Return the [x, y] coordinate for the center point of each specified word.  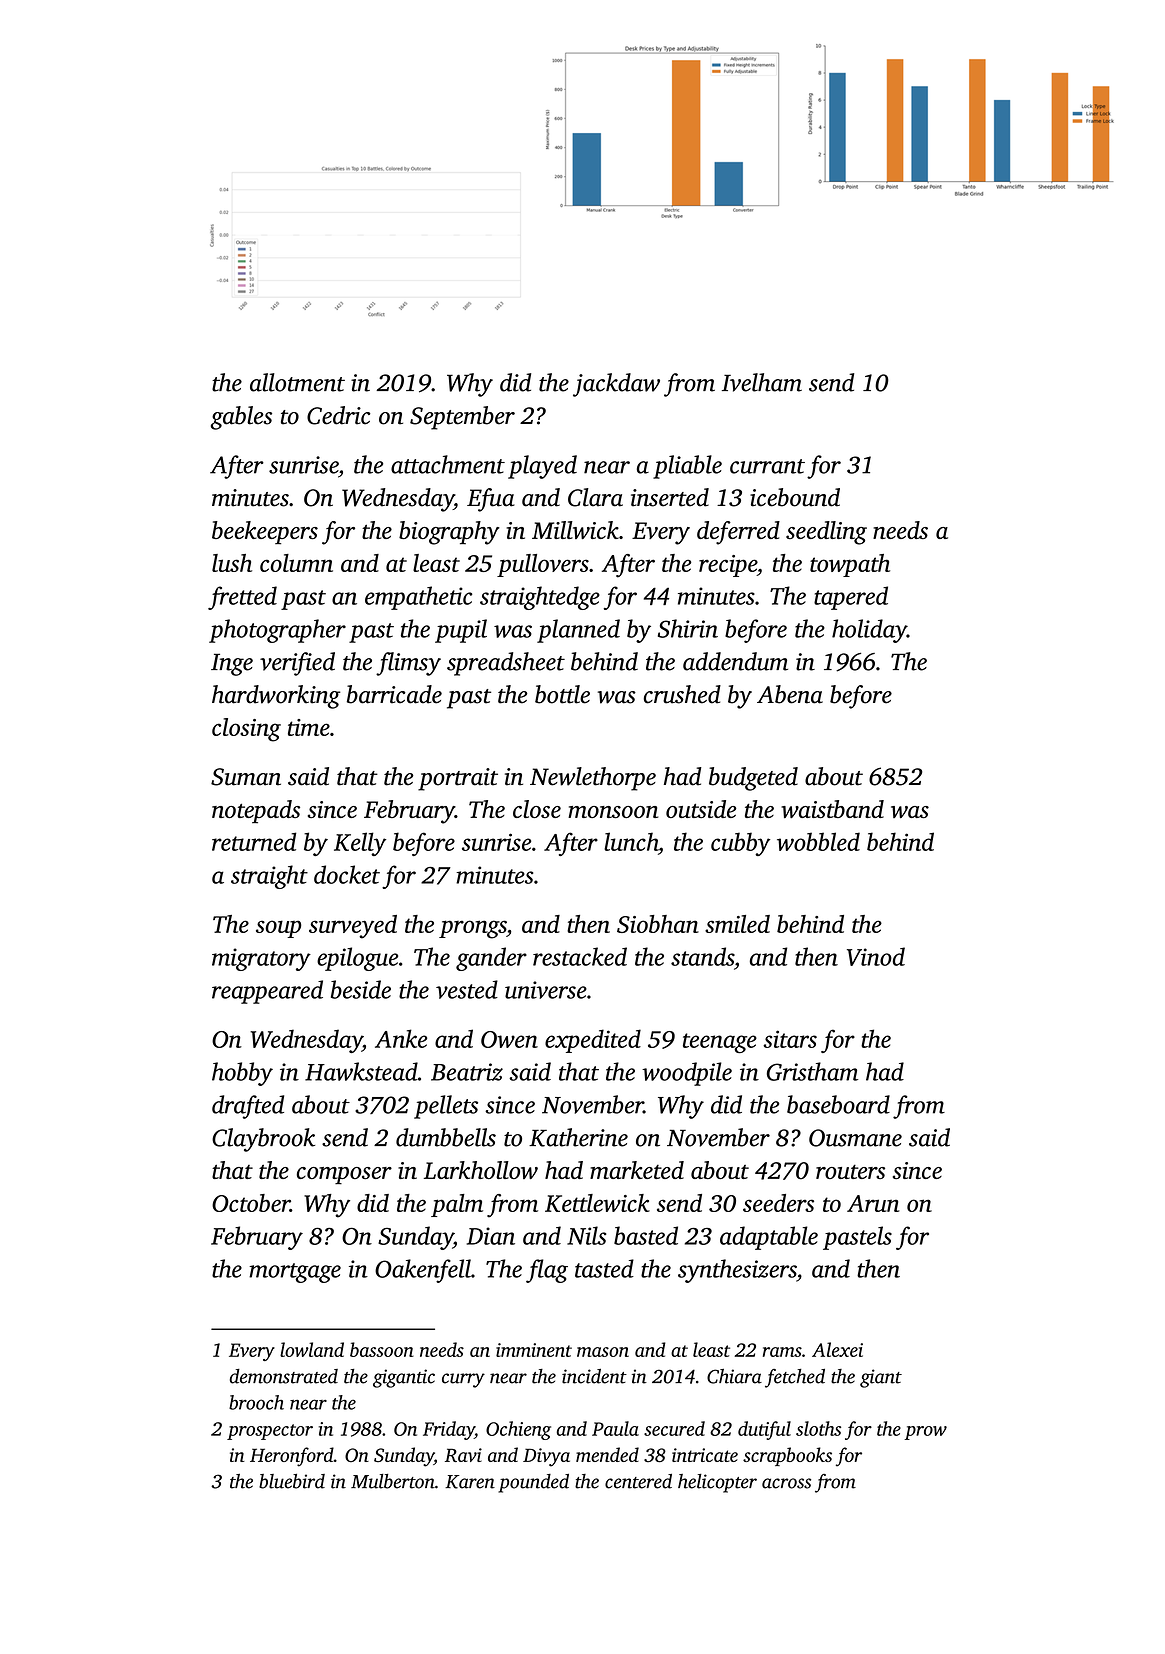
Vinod [876, 956]
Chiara [734, 1376]
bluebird [292, 1481]
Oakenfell [423, 1271]
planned [578, 631]
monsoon [613, 812]
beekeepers [265, 533]
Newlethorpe [593, 779]
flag [547, 1271]
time [309, 727]
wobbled [818, 841]
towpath [850, 565]
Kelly [360, 844]
